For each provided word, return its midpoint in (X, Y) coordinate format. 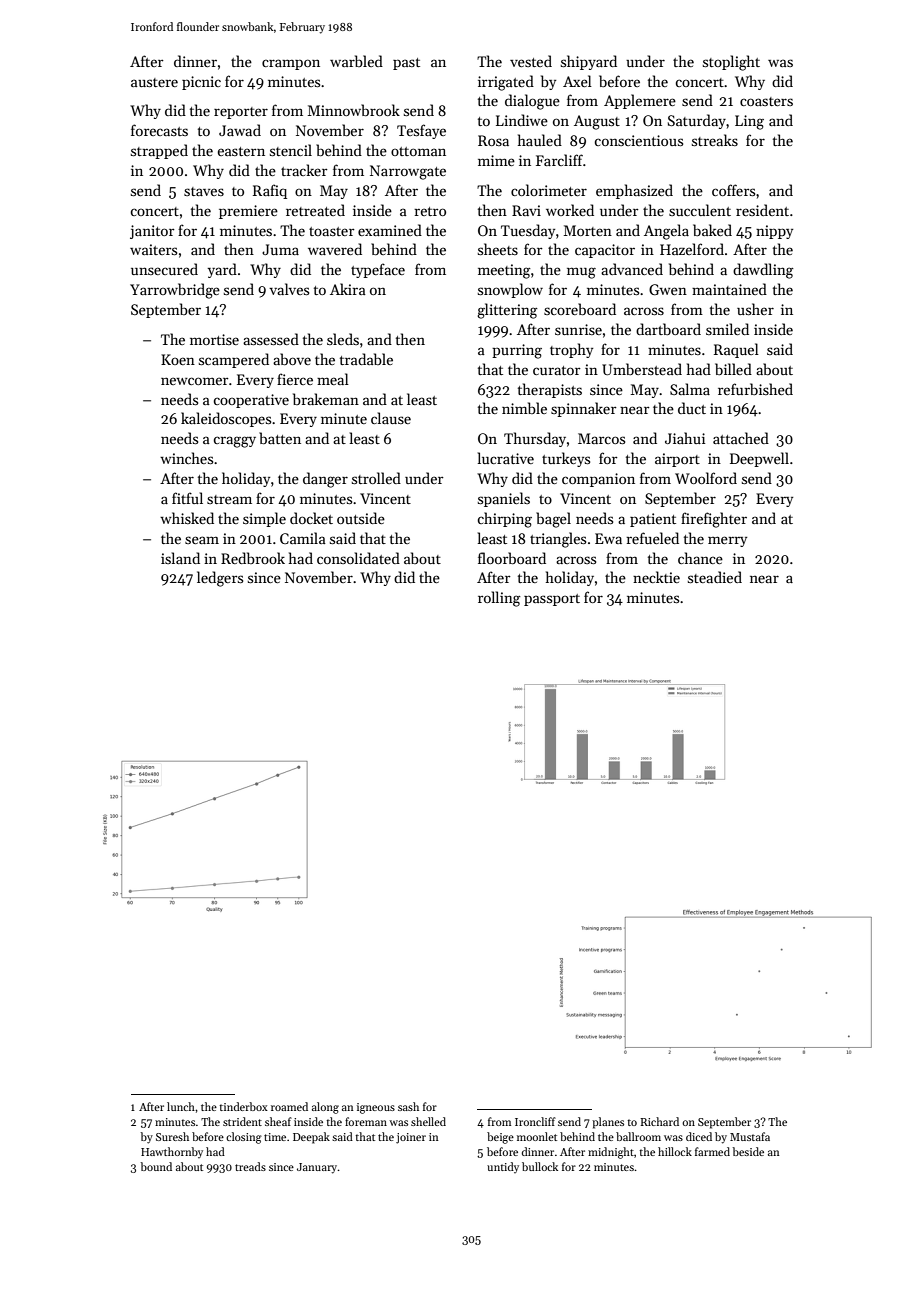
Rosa (493, 140)
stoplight (731, 63)
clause (391, 418)
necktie (656, 577)
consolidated (358, 558)
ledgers (220, 579)
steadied (715, 577)
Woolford (706, 478)
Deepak (311, 1138)
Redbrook (253, 558)
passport (552, 600)
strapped (159, 151)
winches (186, 458)
